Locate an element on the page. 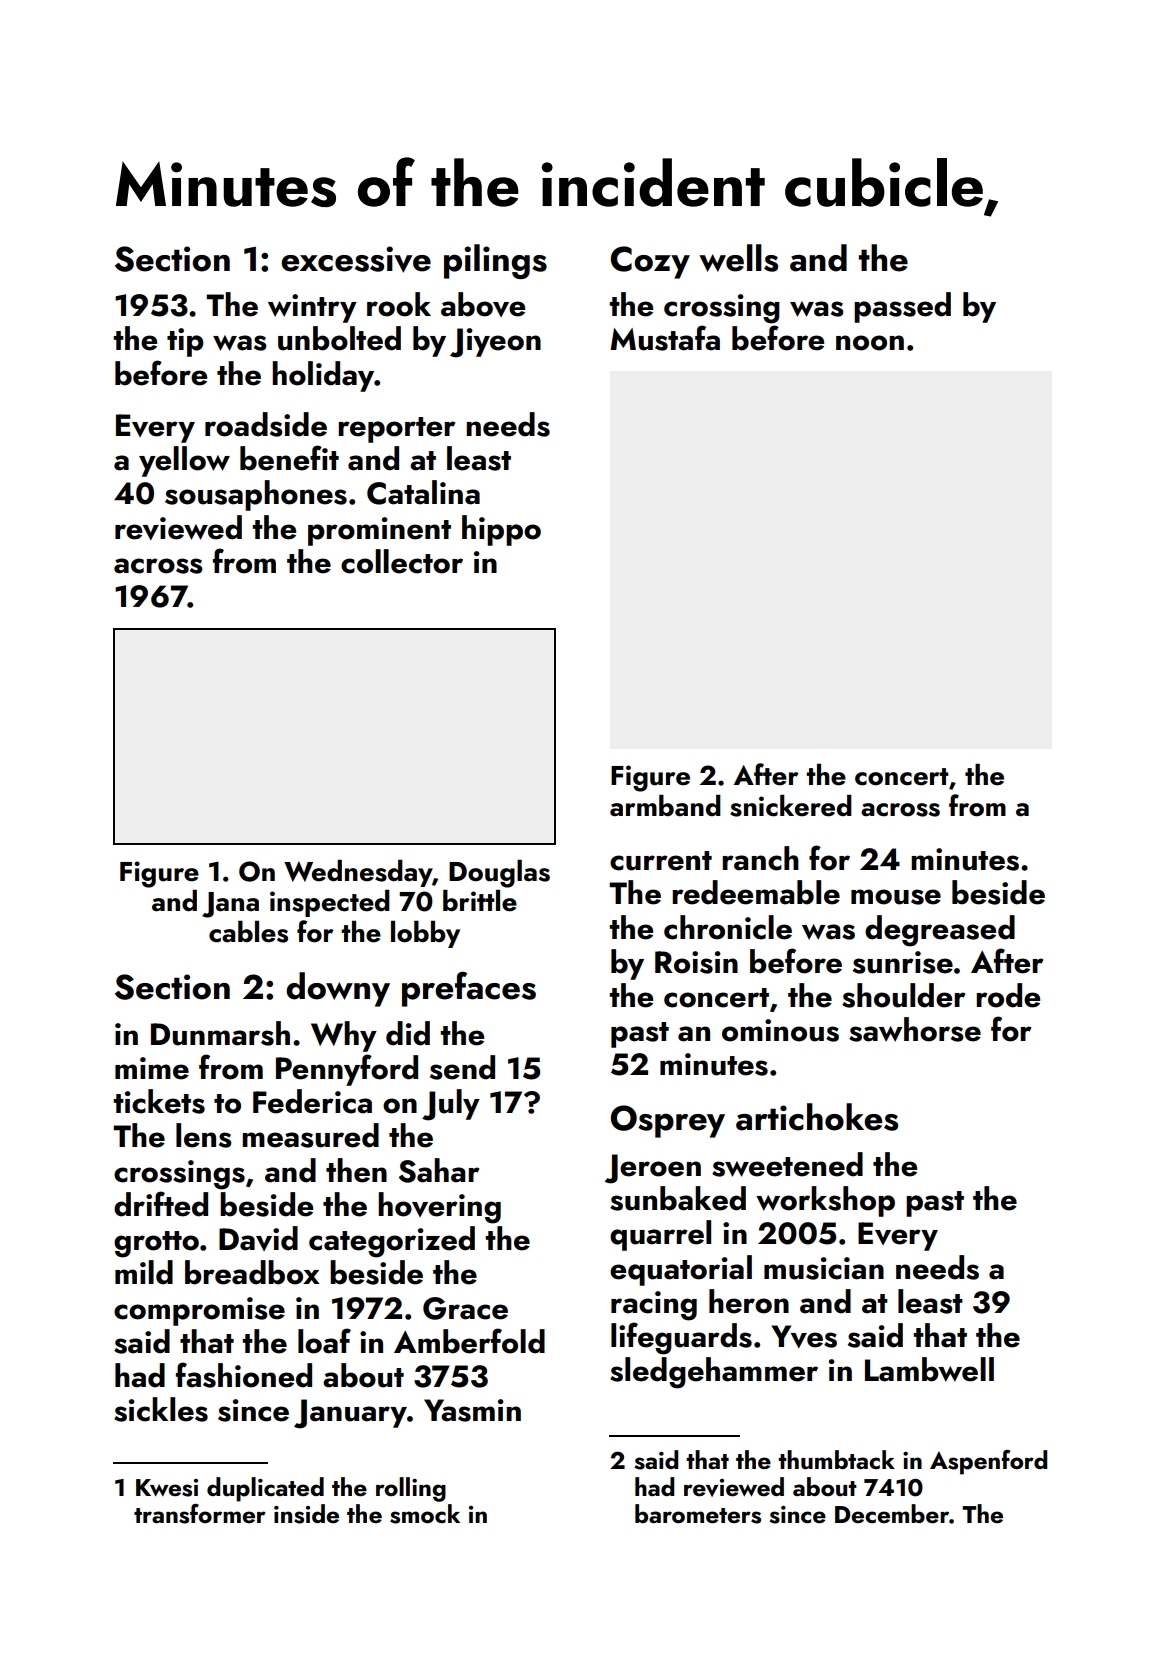  snickered is located at coordinates (791, 806).
